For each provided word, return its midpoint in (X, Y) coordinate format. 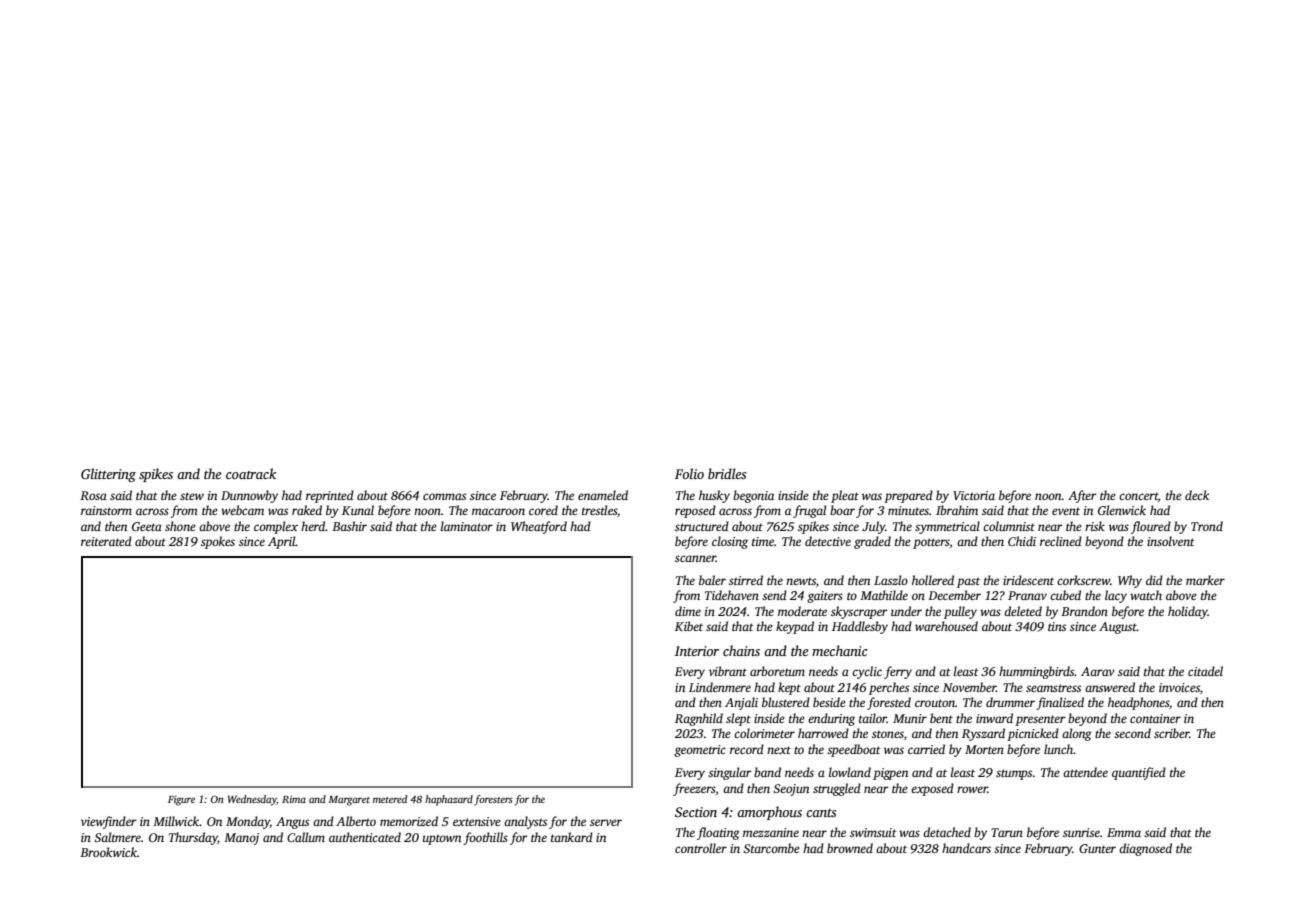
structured (702, 526)
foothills (485, 838)
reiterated (106, 541)
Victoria (974, 495)
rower (972, 789)
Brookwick (108, 852)
